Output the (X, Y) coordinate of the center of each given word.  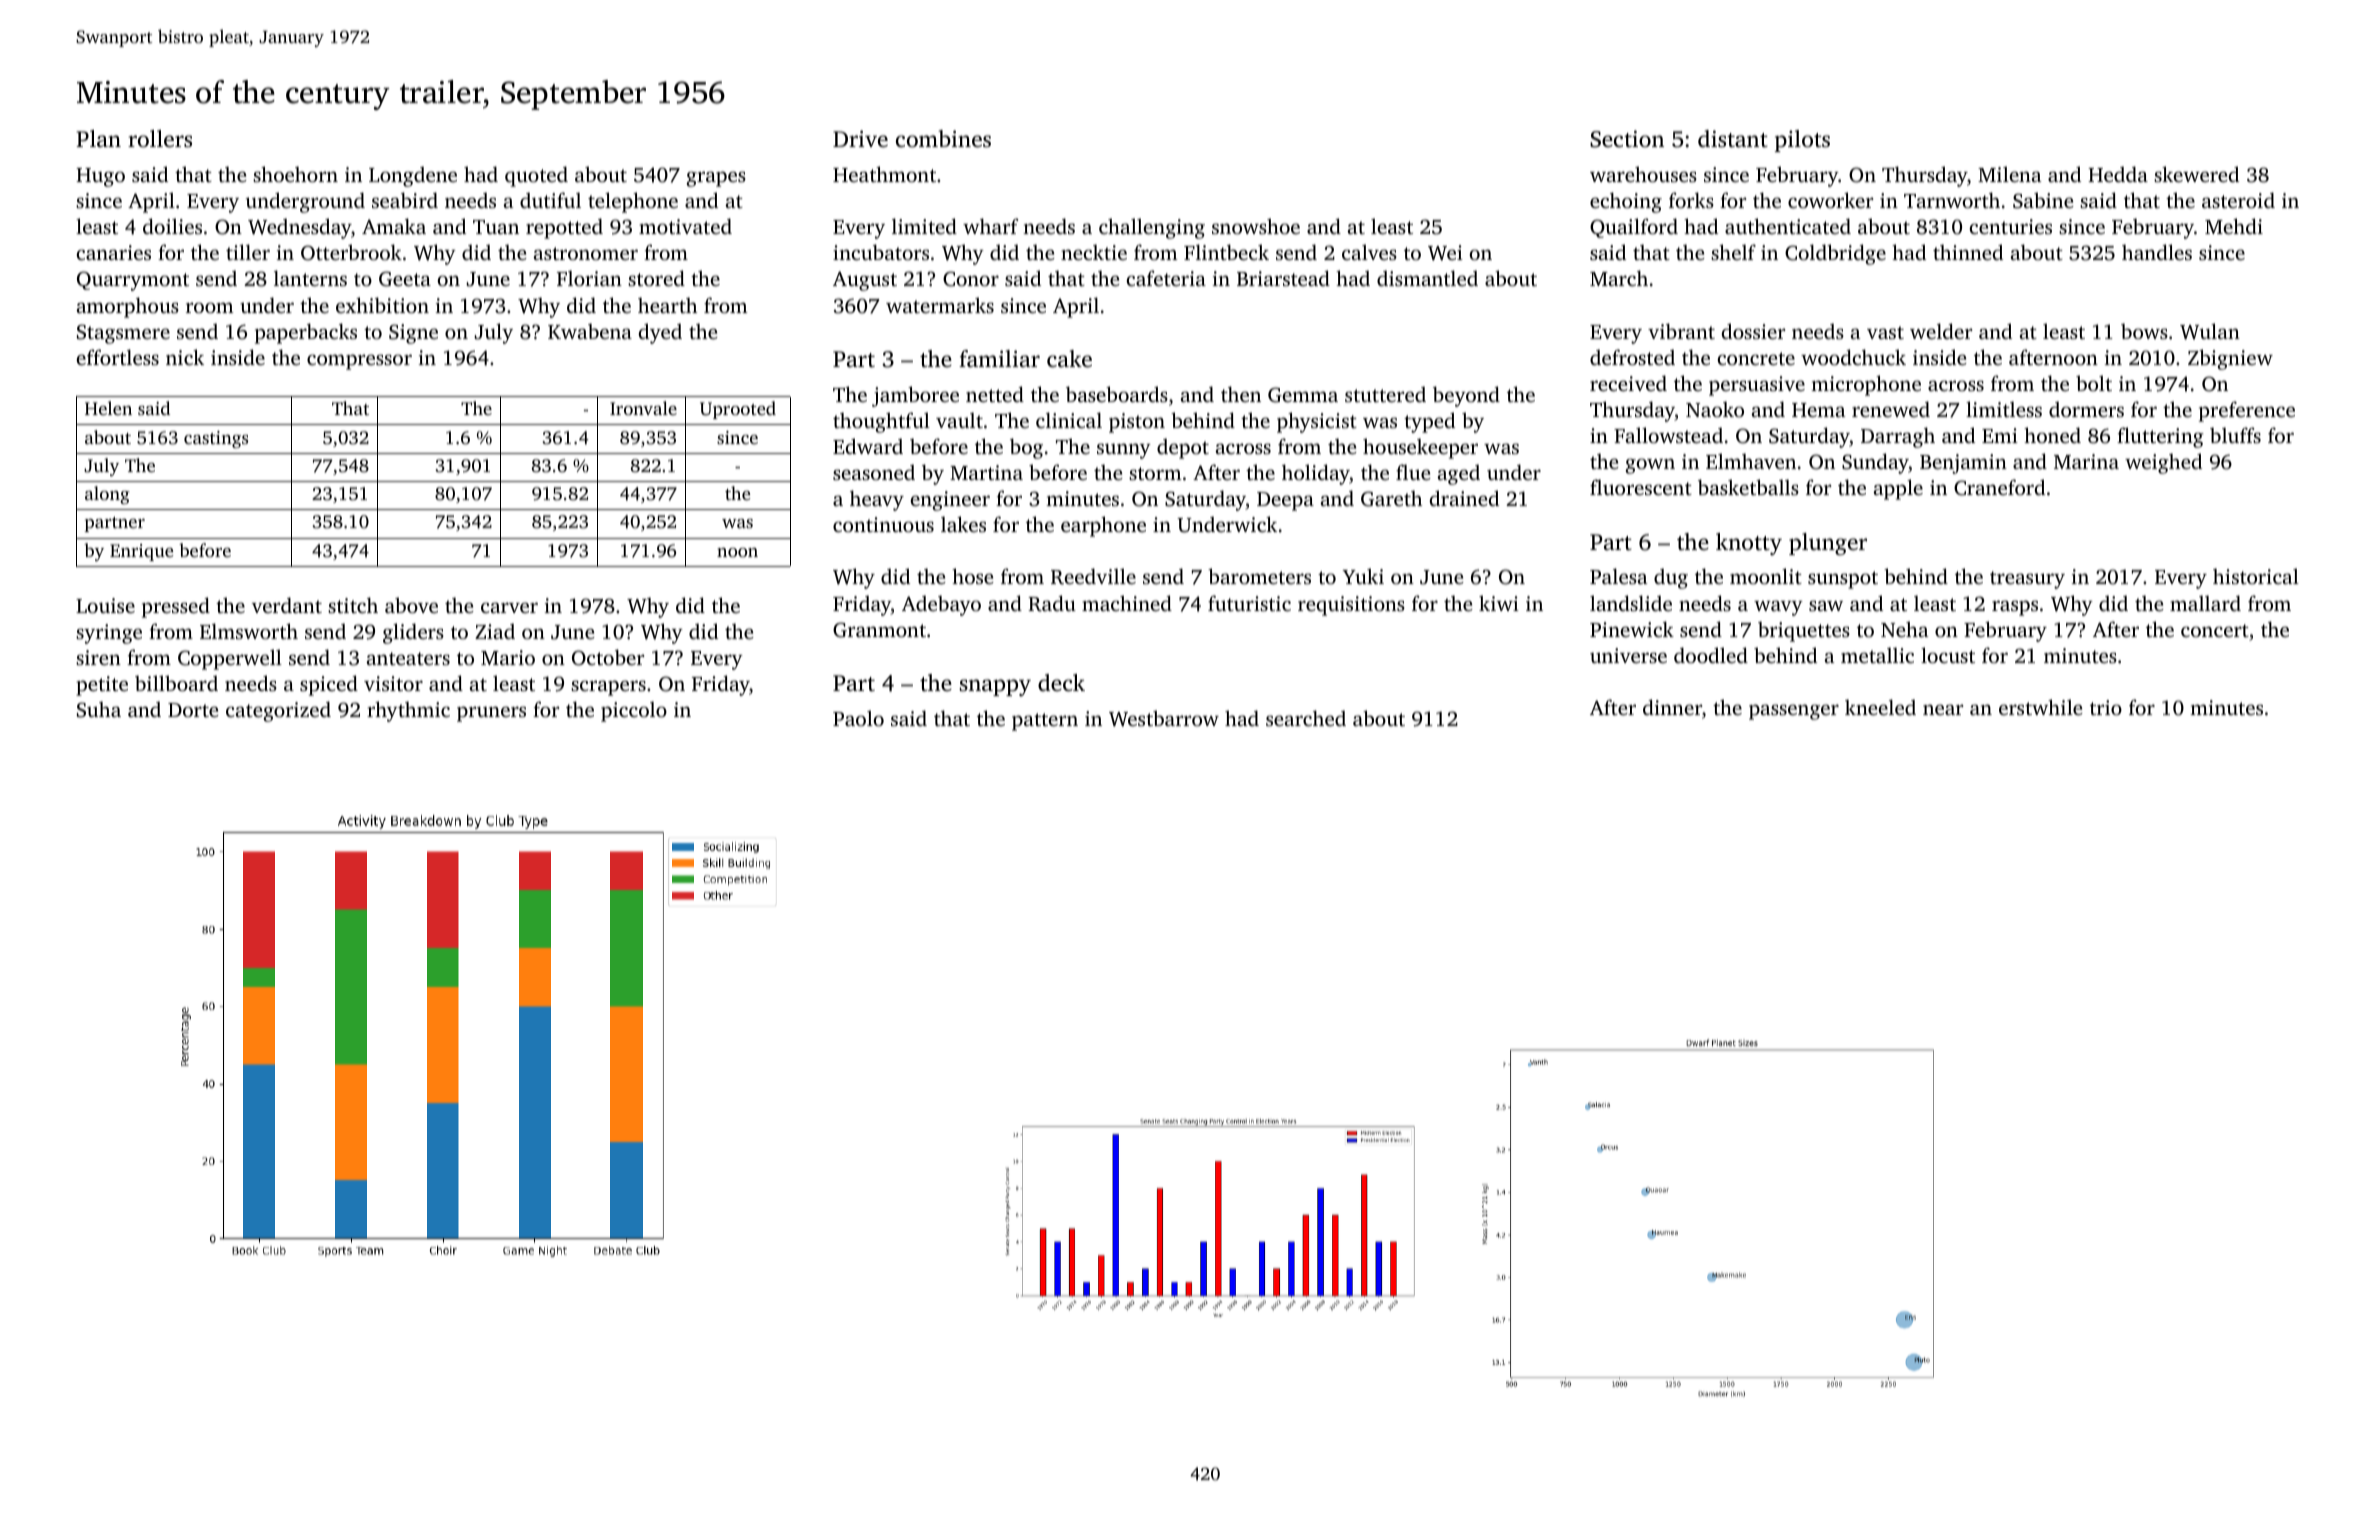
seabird (405, 200)
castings (216, 439)
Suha (99, 709)
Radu (1052, 603)
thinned (1968, 252)
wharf (991, 226)
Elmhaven (1751, 461)
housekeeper (1420, 448)
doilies (172, 226)
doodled (1711, 655)
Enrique (141, 552)
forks (1691, 200)
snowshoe (1256, 226)
